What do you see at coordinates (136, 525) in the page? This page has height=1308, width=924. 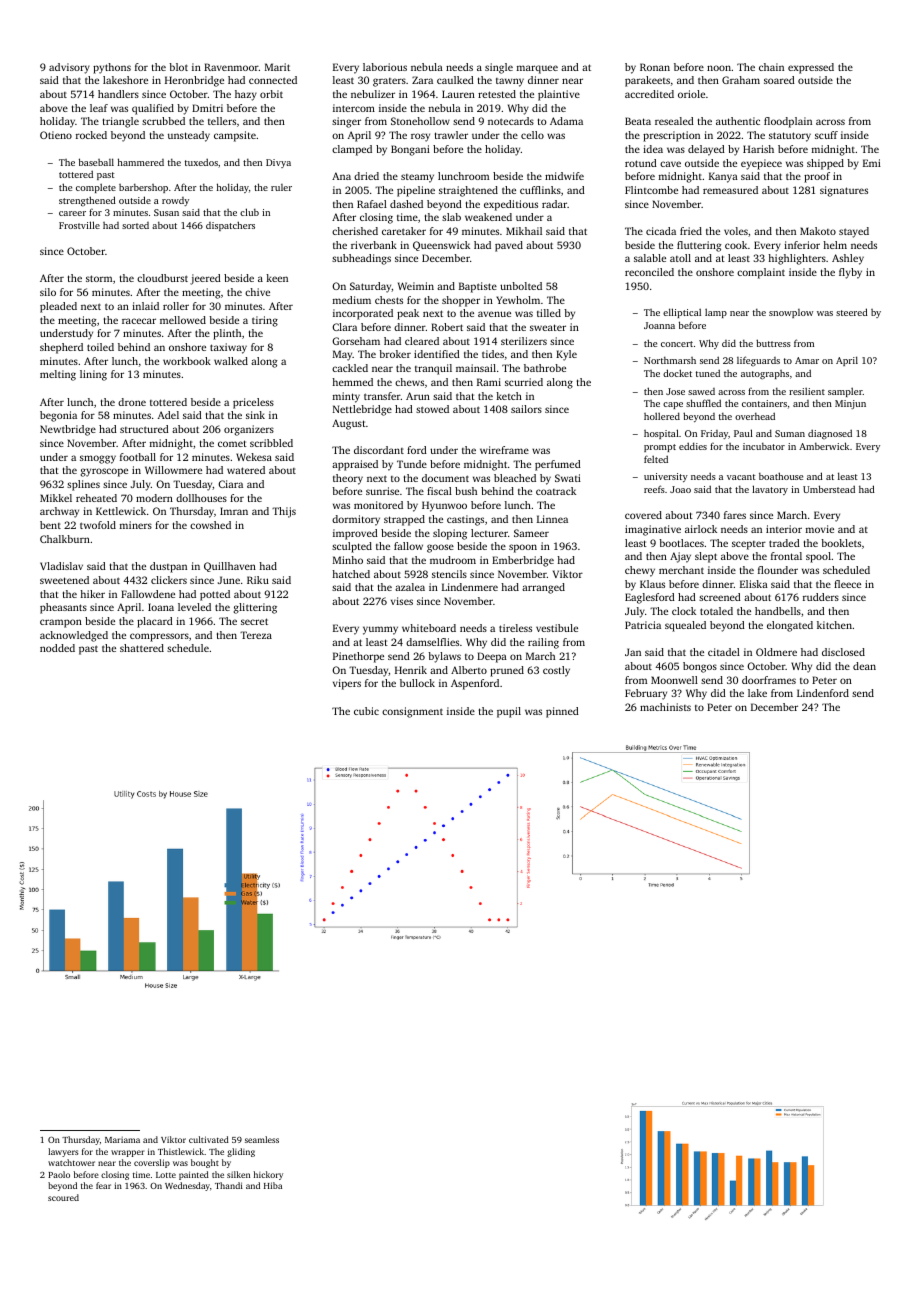 I see `miners` at bounding box center [136, 525].
